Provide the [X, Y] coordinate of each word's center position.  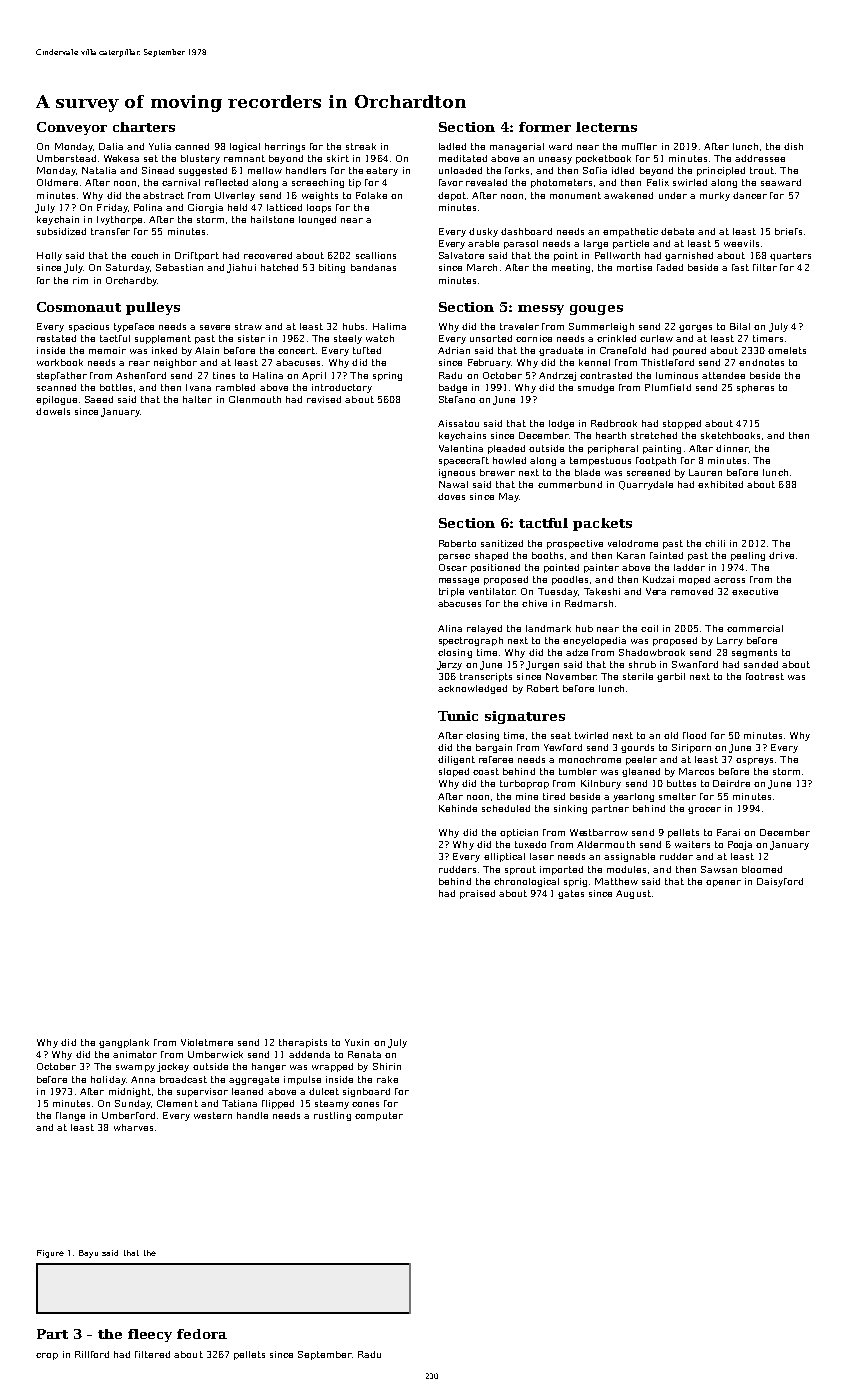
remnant [244, 158]
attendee [723, 375]
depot [452, 196]
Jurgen [542, 665]
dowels [53, 411]
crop [47, 1356]
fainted [666, 555]
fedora [202, 1334]
